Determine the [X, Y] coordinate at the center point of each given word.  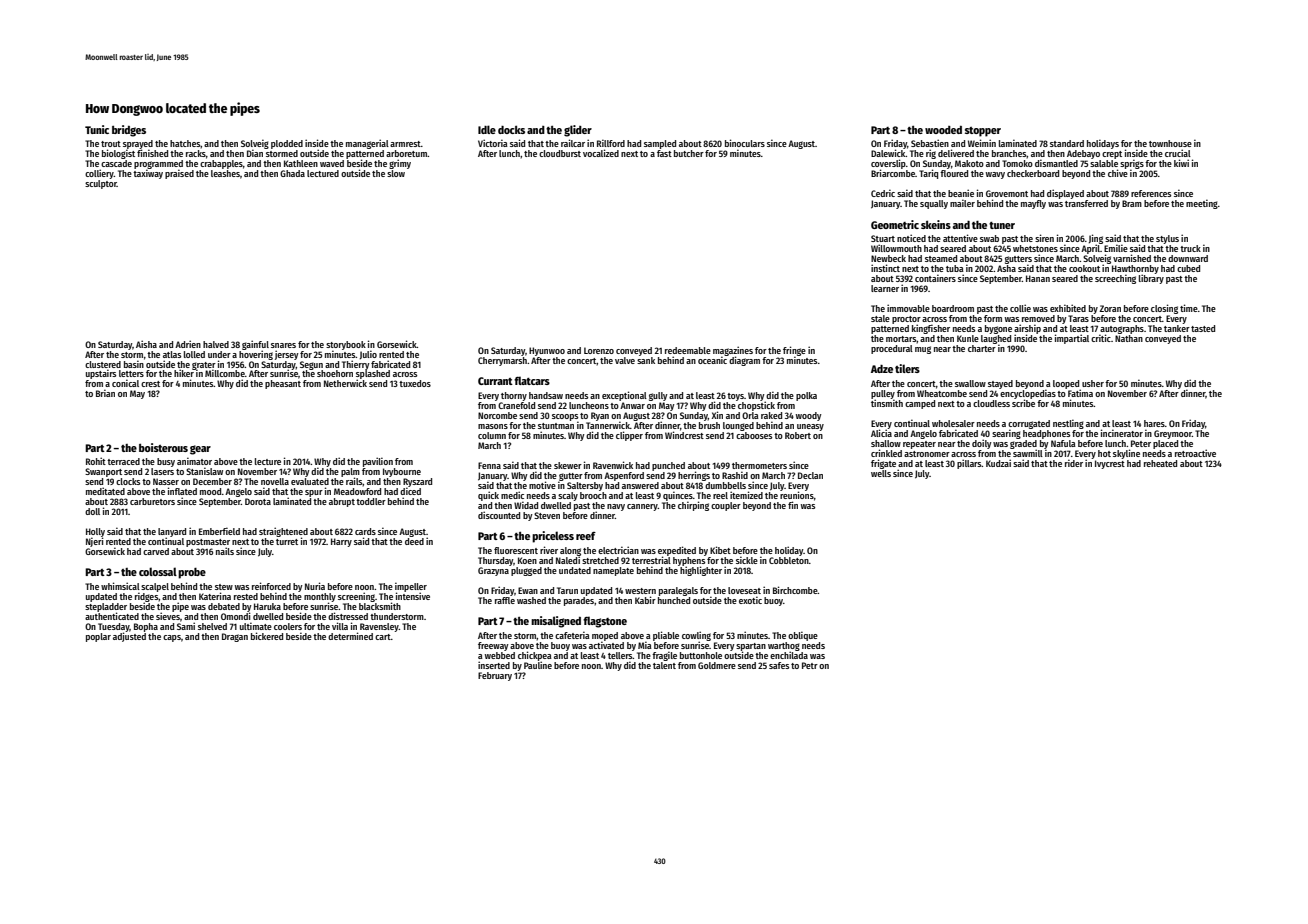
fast [664, 153]
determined [350, 636]
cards [365, 531]
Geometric [895, 224]
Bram [1132, 203]
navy [616, 507]
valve [625, 360]
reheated [1160, 463]
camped [920, 404]
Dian [255, 153]
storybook [346, 345]
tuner [1002, 225]
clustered [103, 364]
